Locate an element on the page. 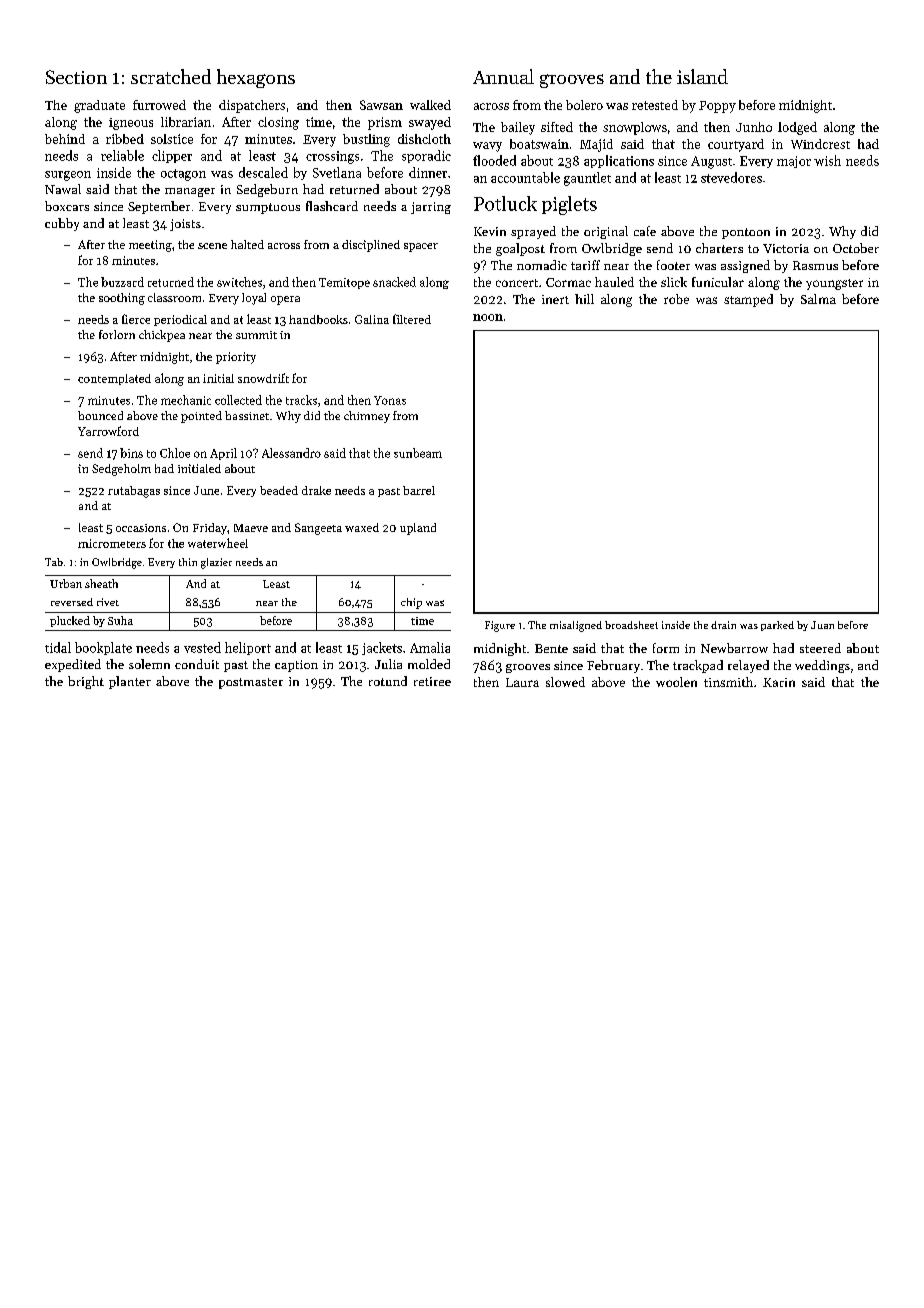  slick is located at coordinates (674, 282).
